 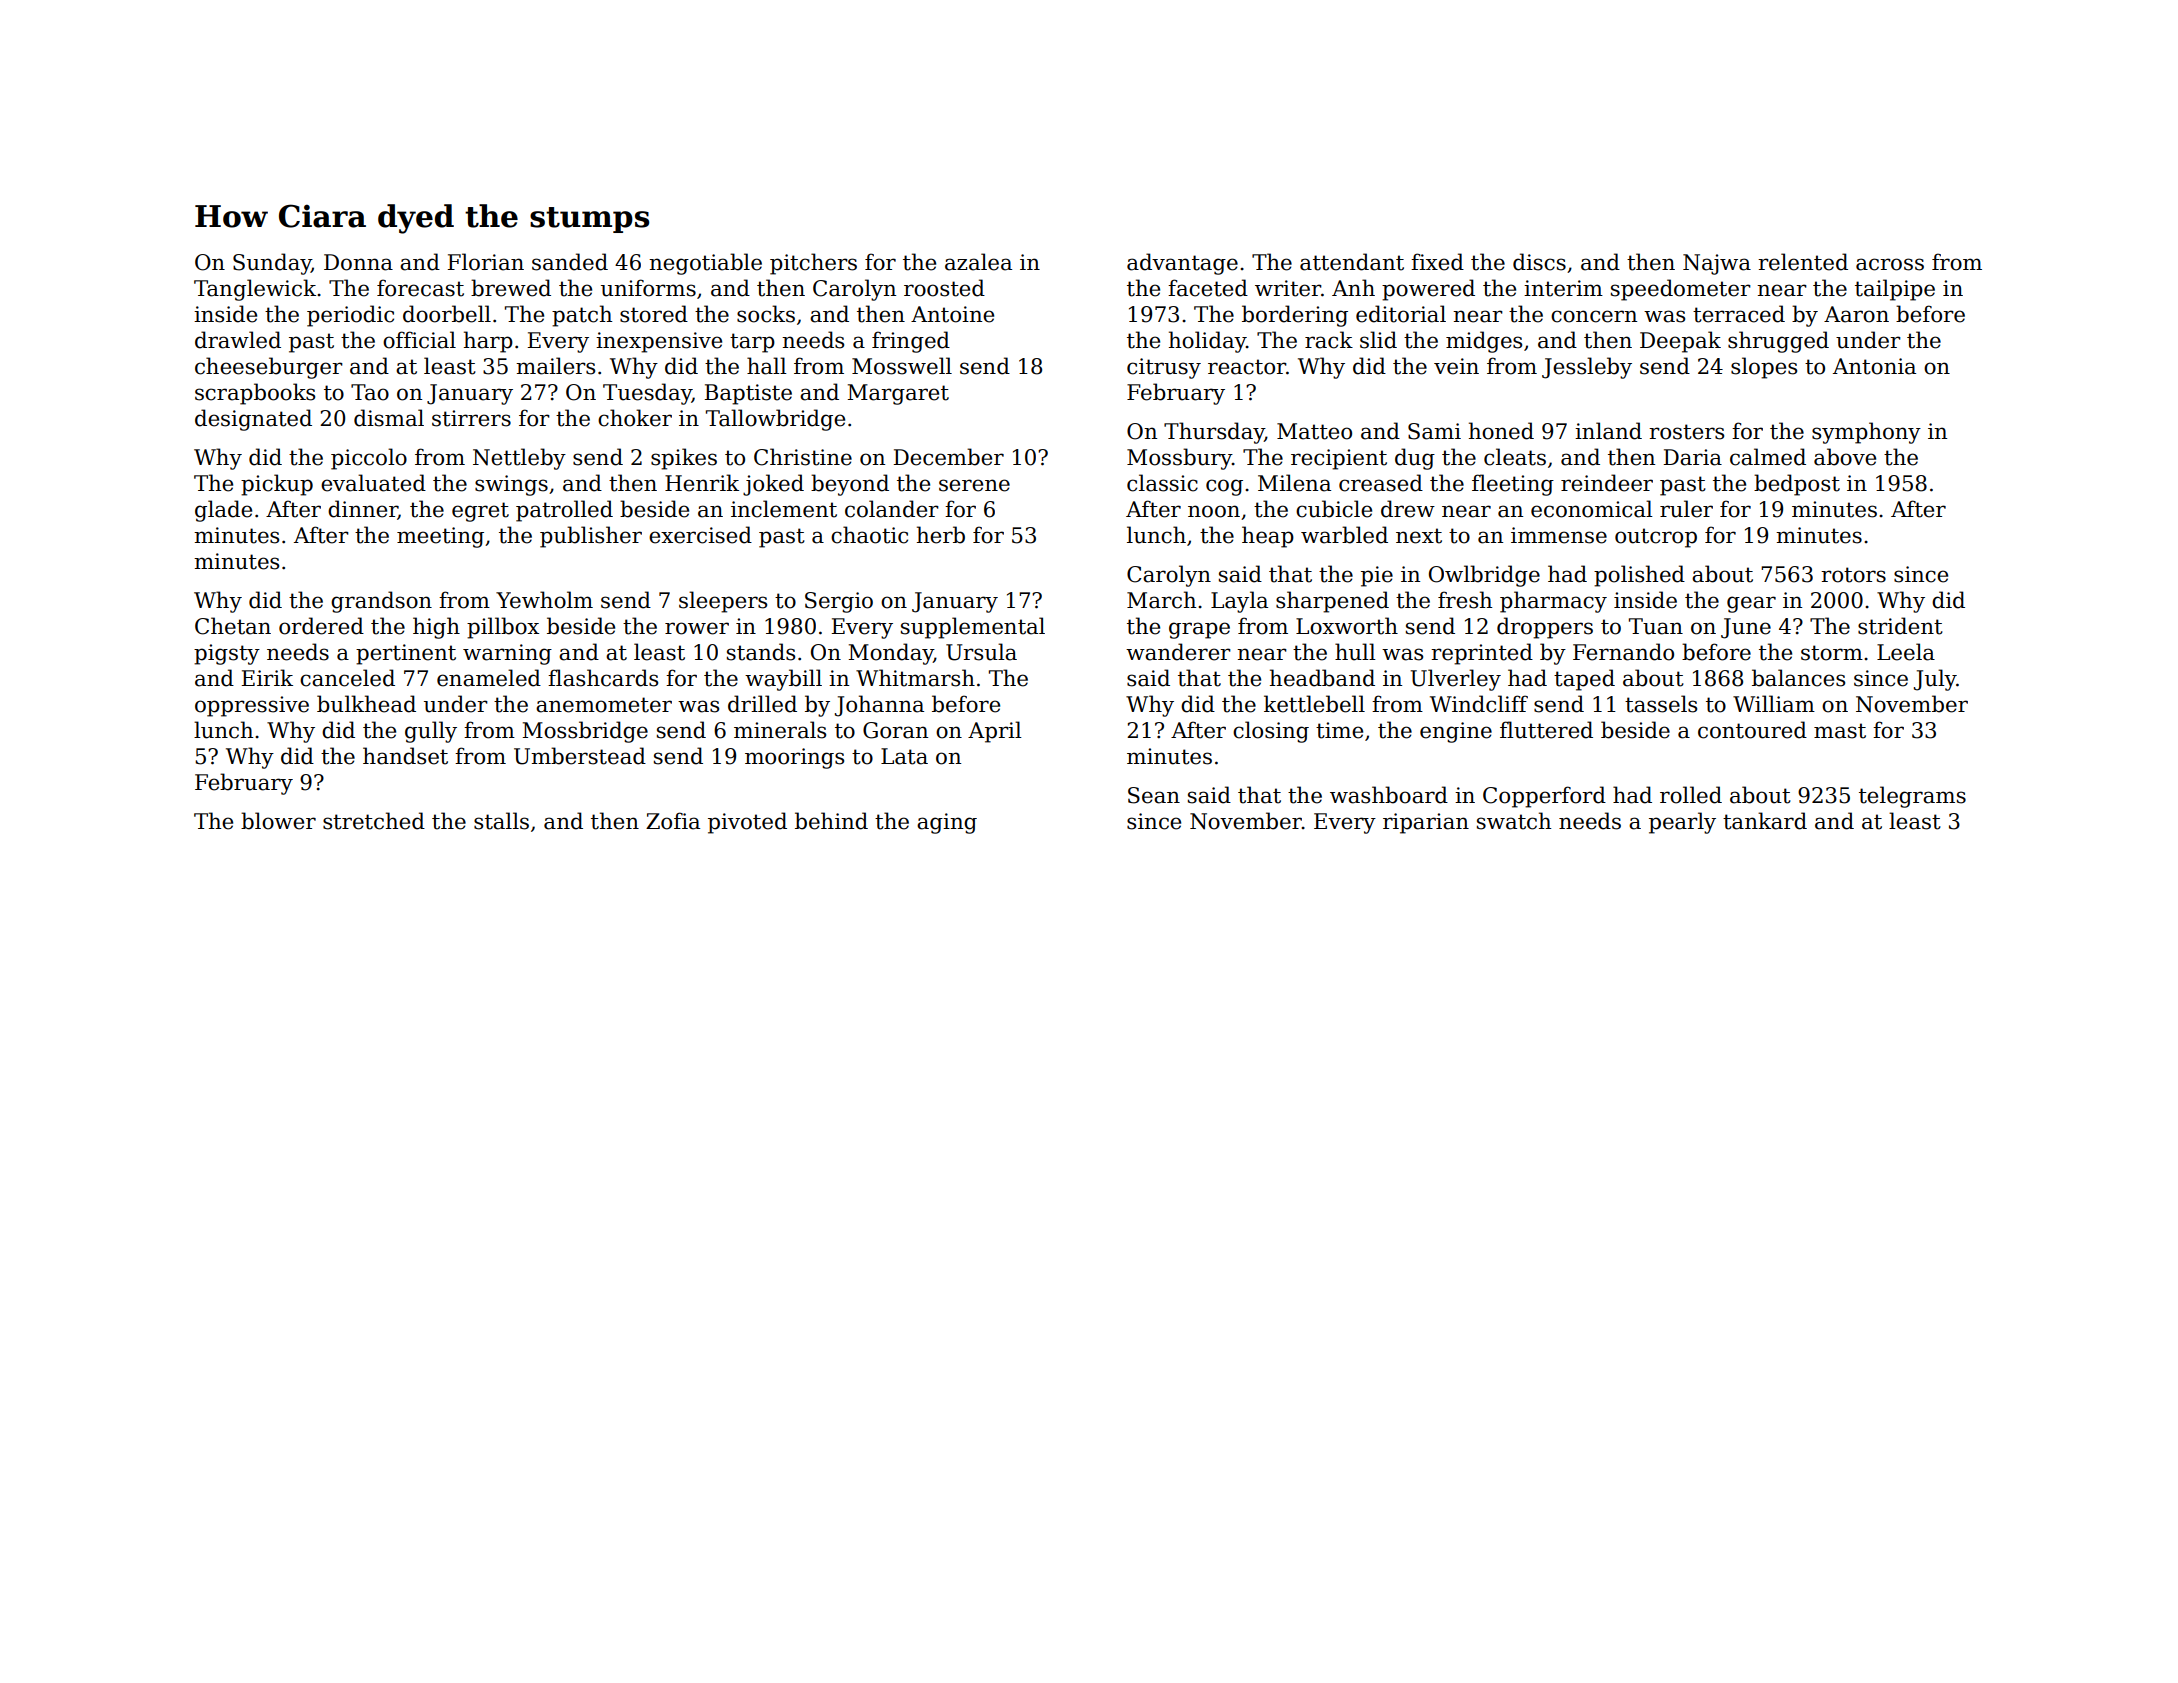 I want to click on contoured, so click(x=1752, y=730).
